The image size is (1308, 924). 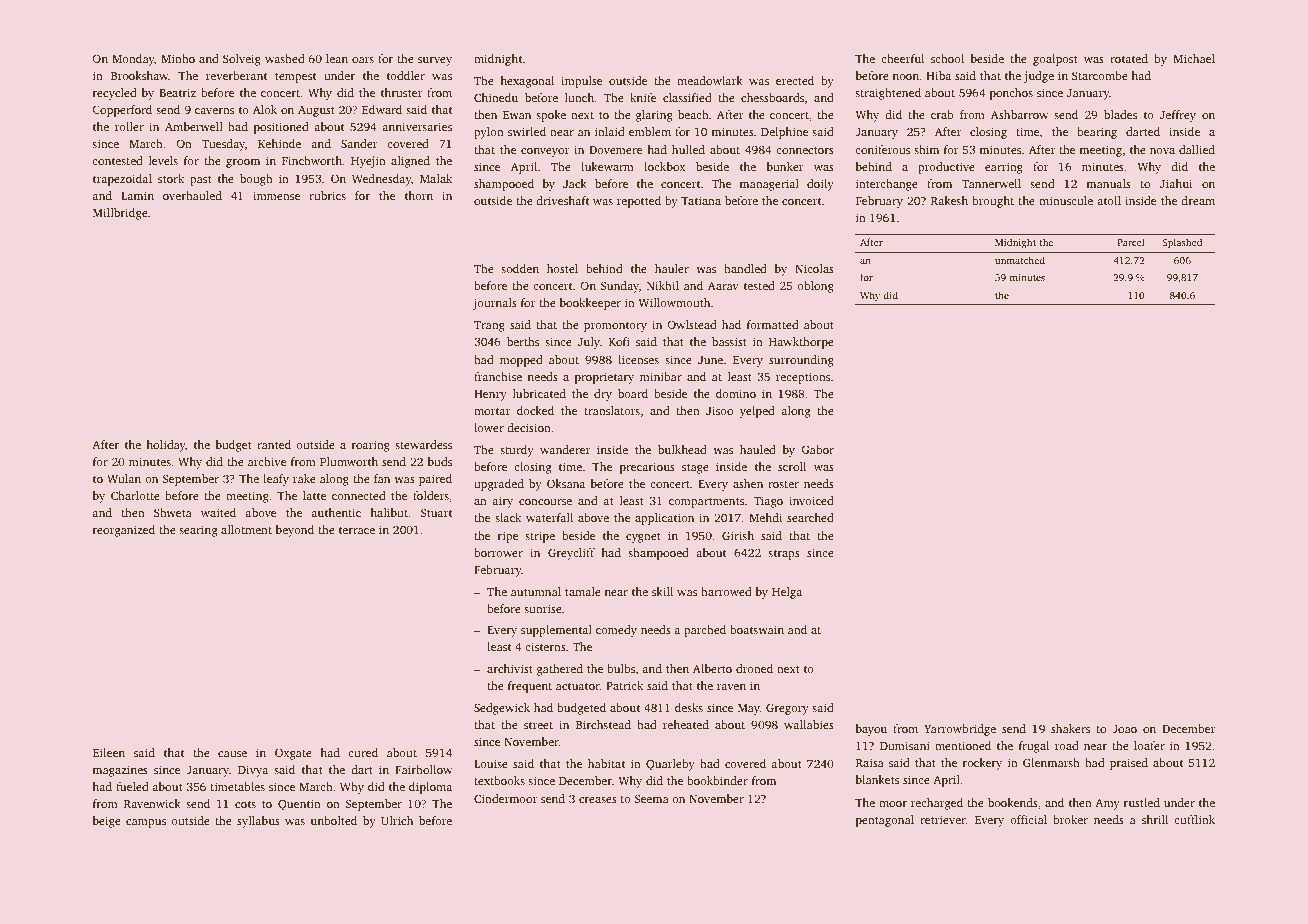 What do you see at coordinates (560, 670) in the screenshot?
I see `gathered` at bounding box center [560, 670].
